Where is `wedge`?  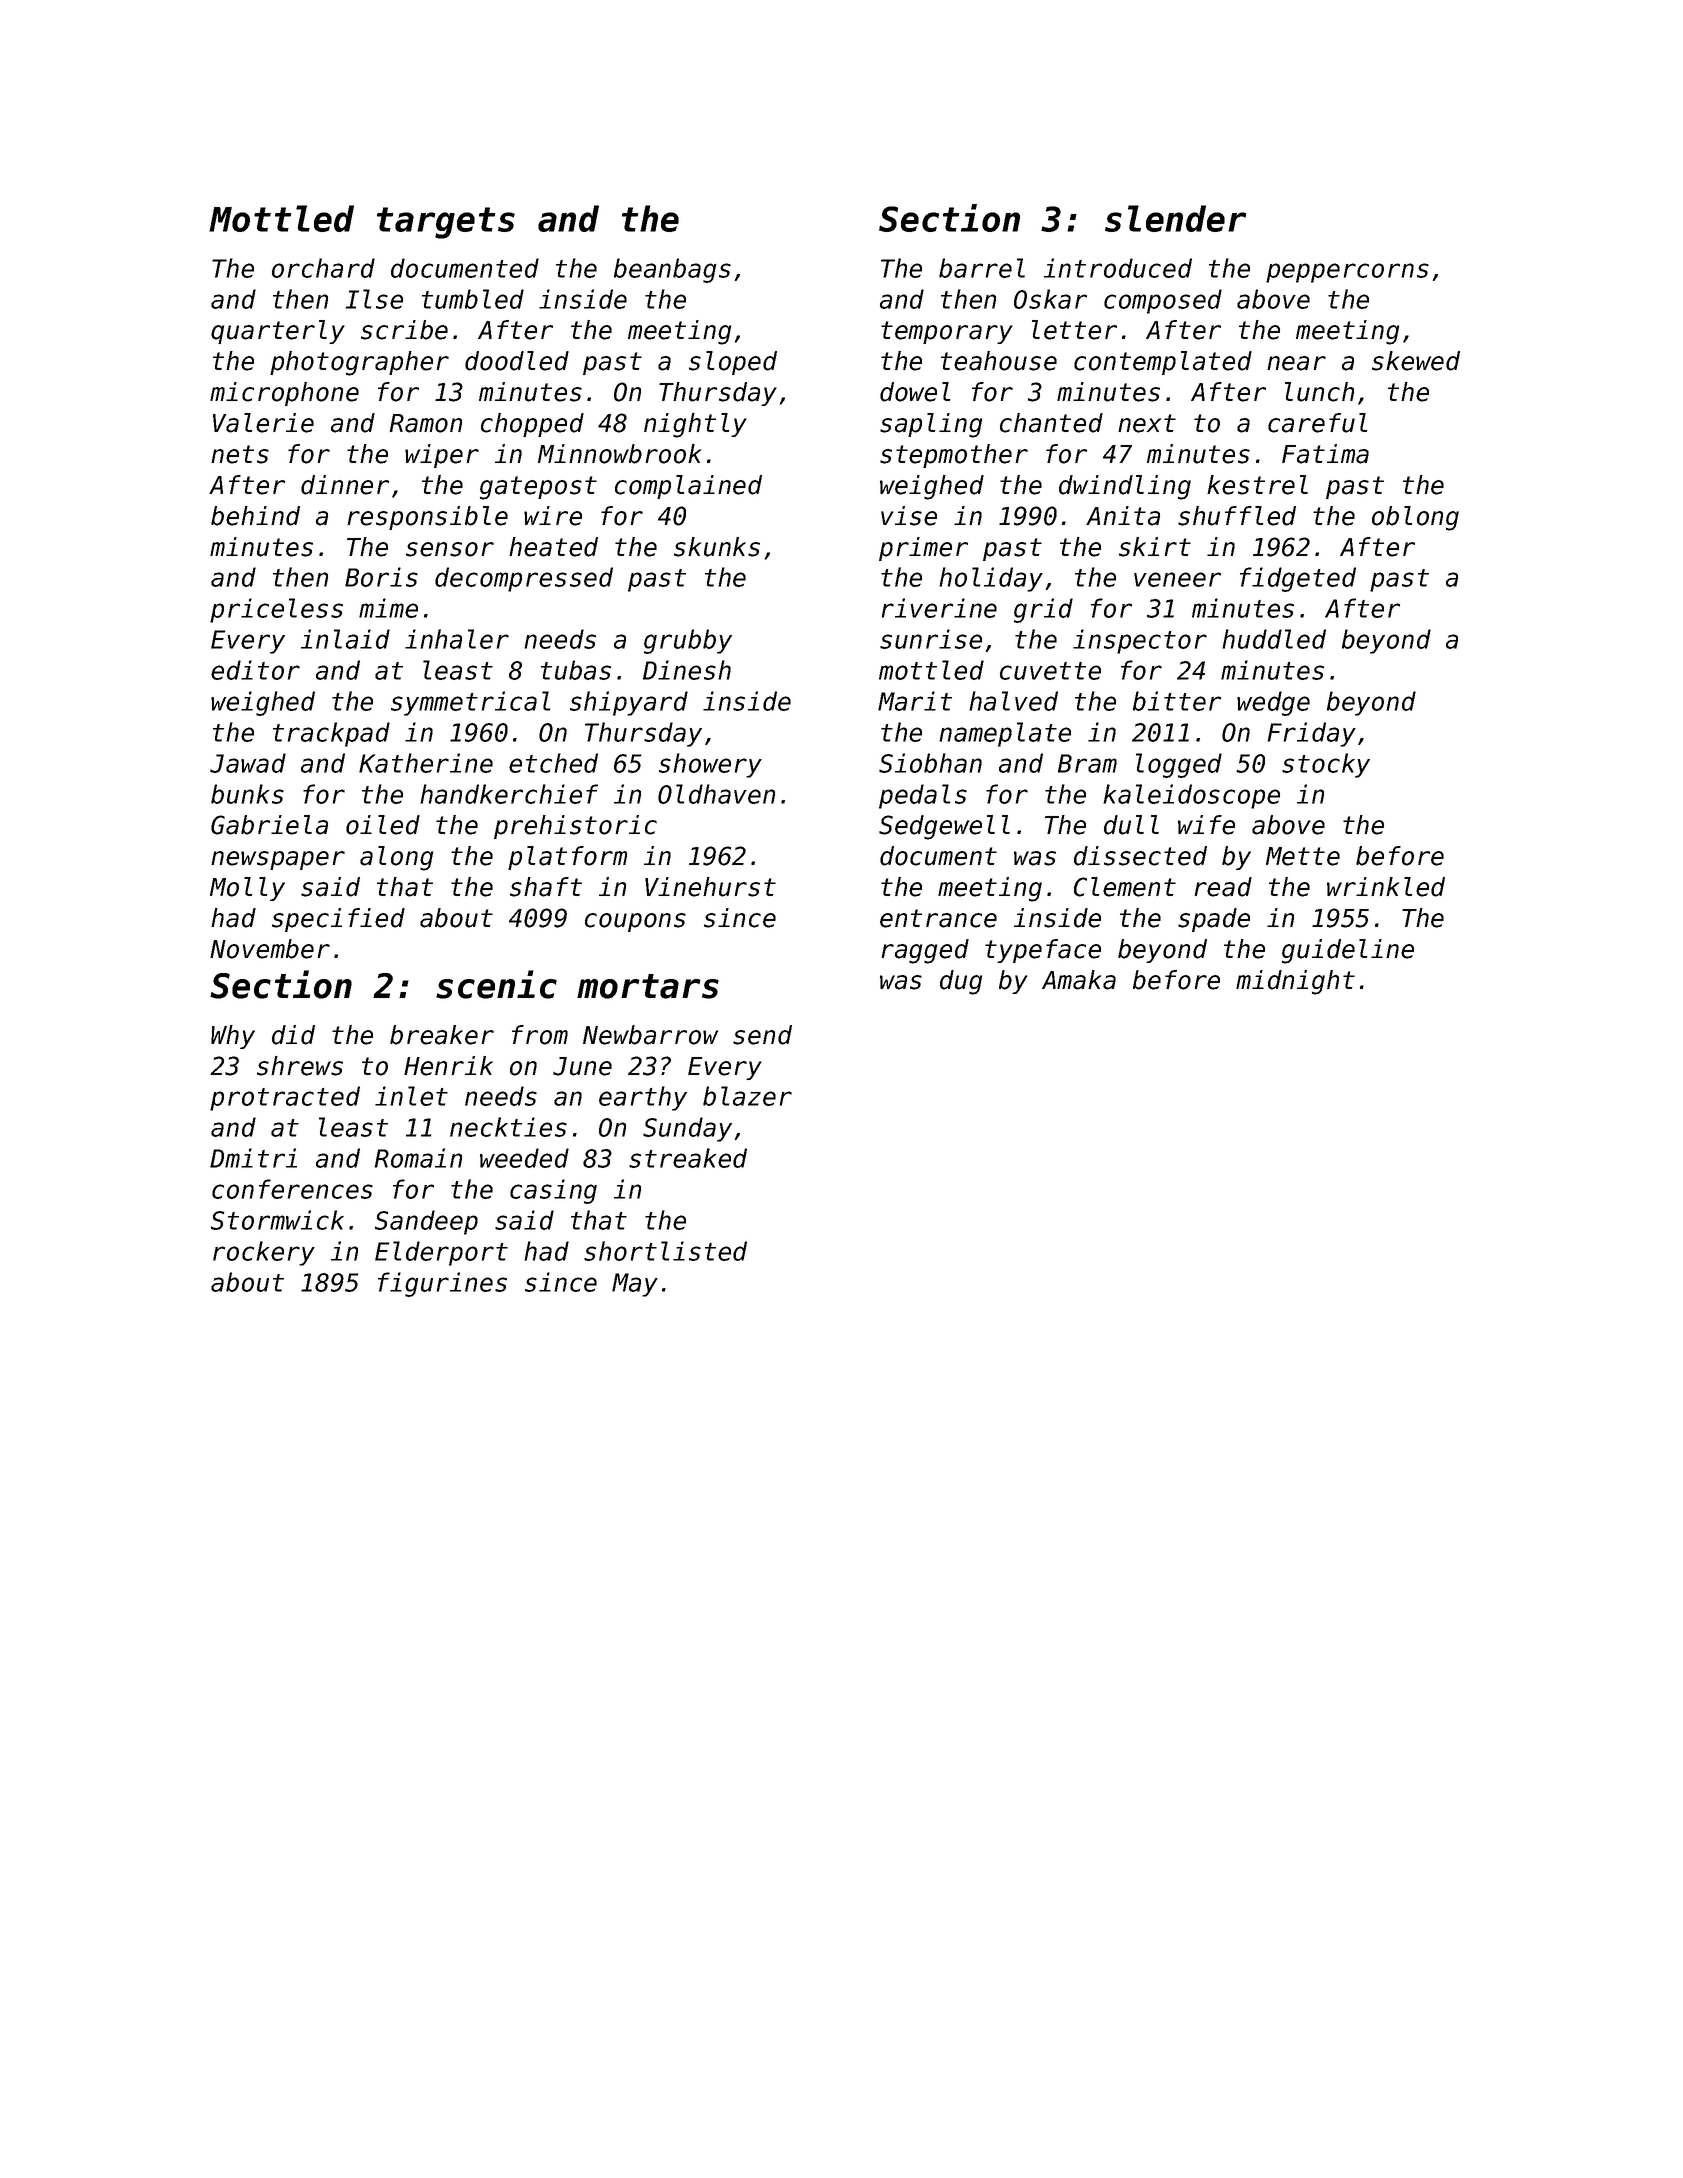 wedge is located at coordinates (1273, 703).
